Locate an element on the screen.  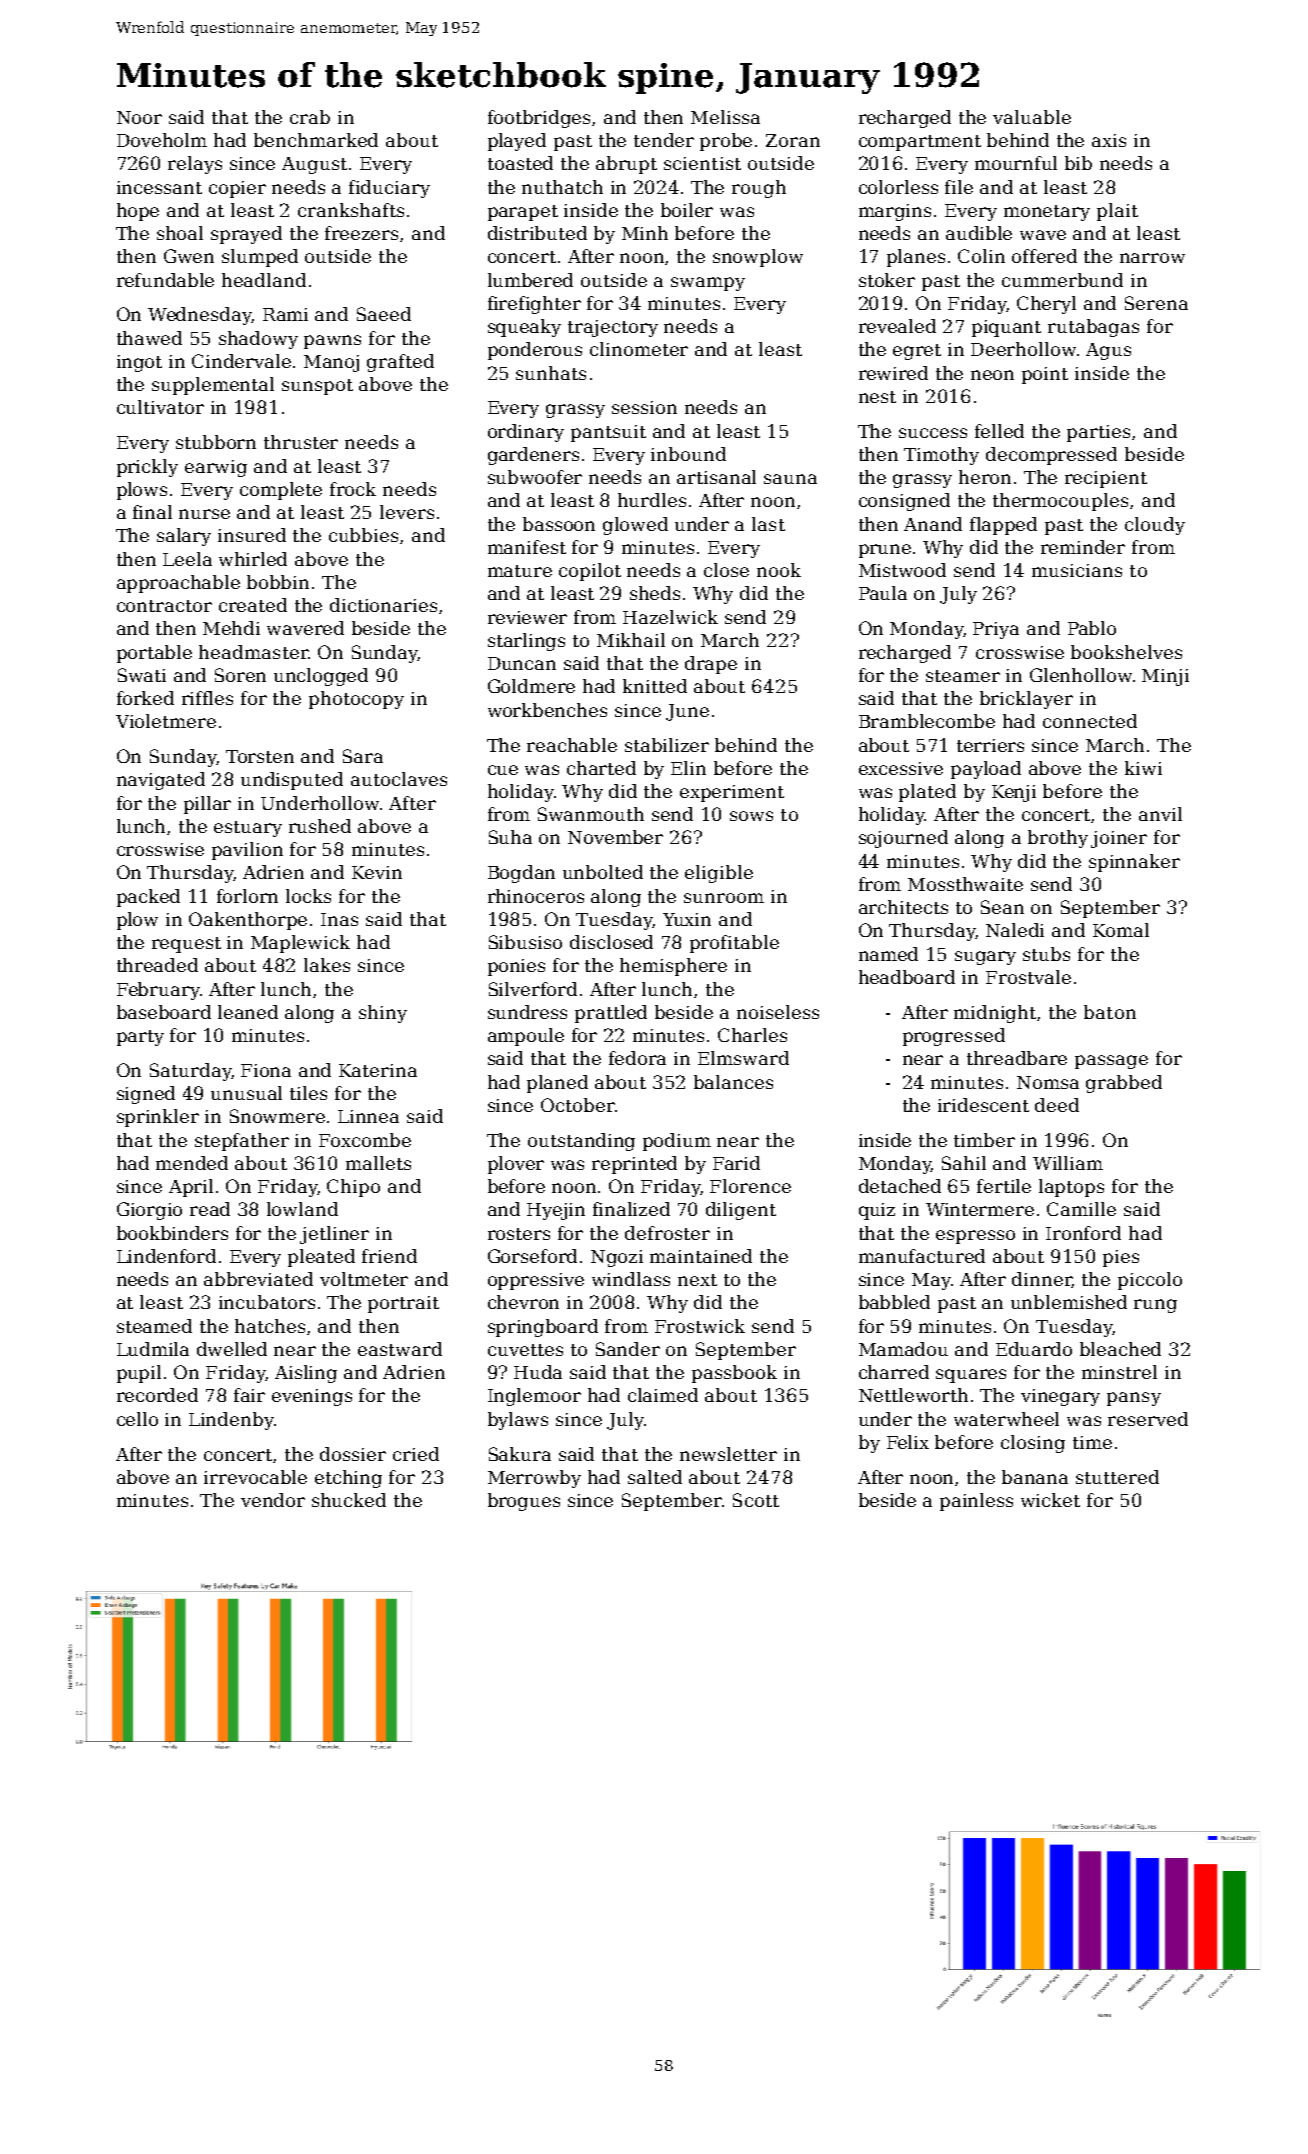
musicians is located at coordinates (1077, 570).
